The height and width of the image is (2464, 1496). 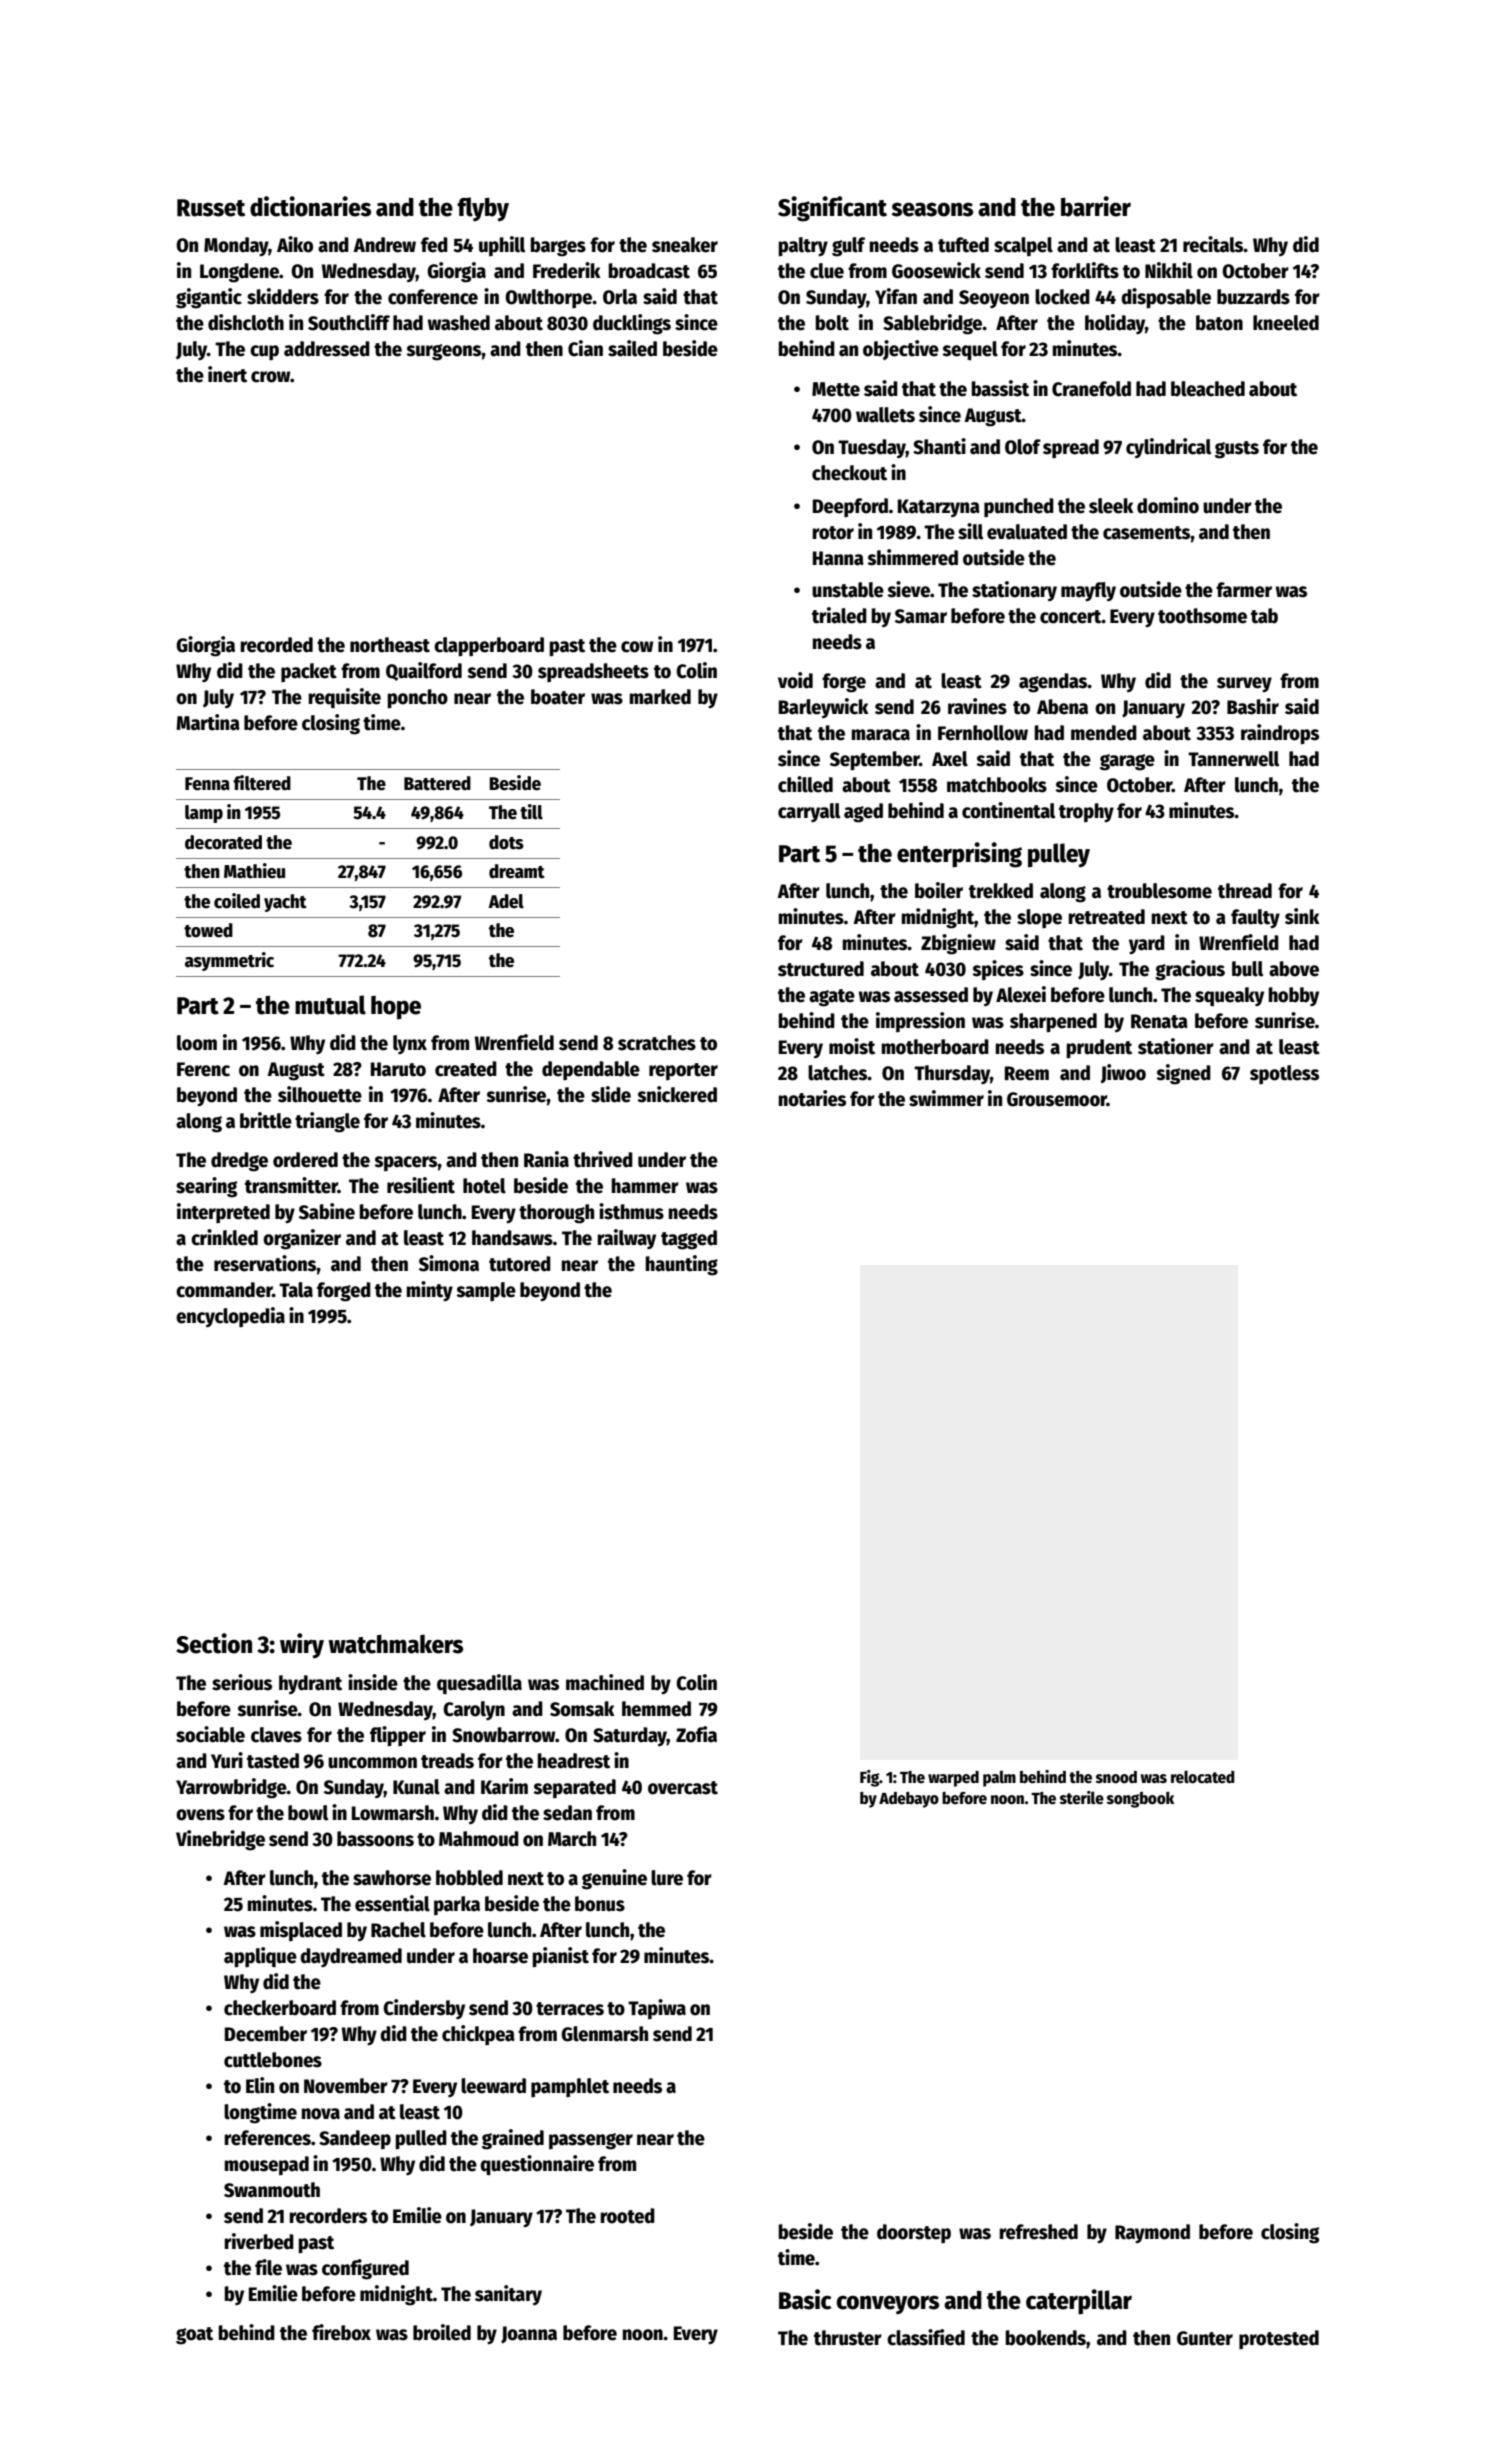 I want to click on clapperboard, so click(x=489, y=646).
